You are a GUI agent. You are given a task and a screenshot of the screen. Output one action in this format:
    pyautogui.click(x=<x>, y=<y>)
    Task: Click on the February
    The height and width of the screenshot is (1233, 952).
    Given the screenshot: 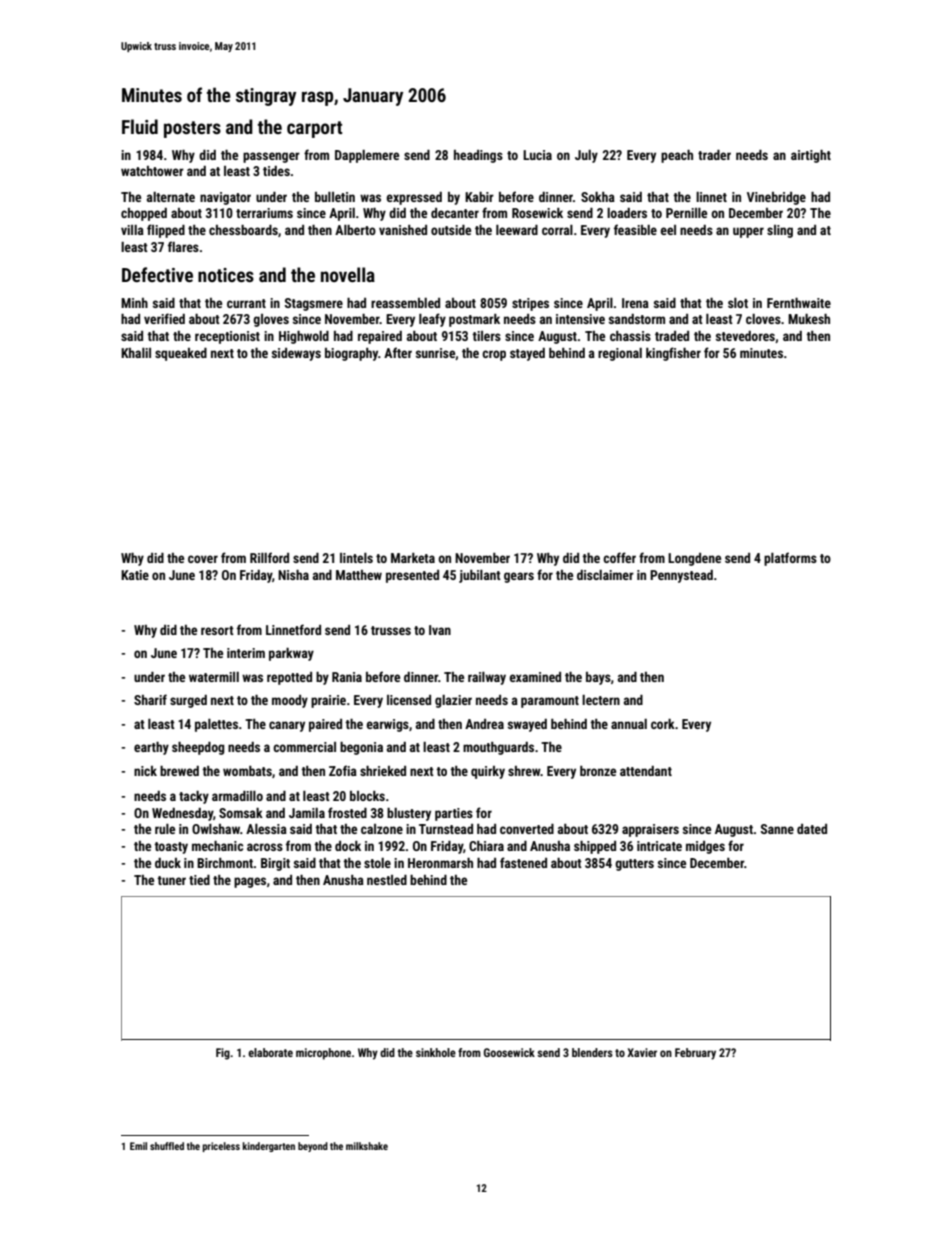 What is the action you would take?
    pyautogui.click(x=695, y=1054)
